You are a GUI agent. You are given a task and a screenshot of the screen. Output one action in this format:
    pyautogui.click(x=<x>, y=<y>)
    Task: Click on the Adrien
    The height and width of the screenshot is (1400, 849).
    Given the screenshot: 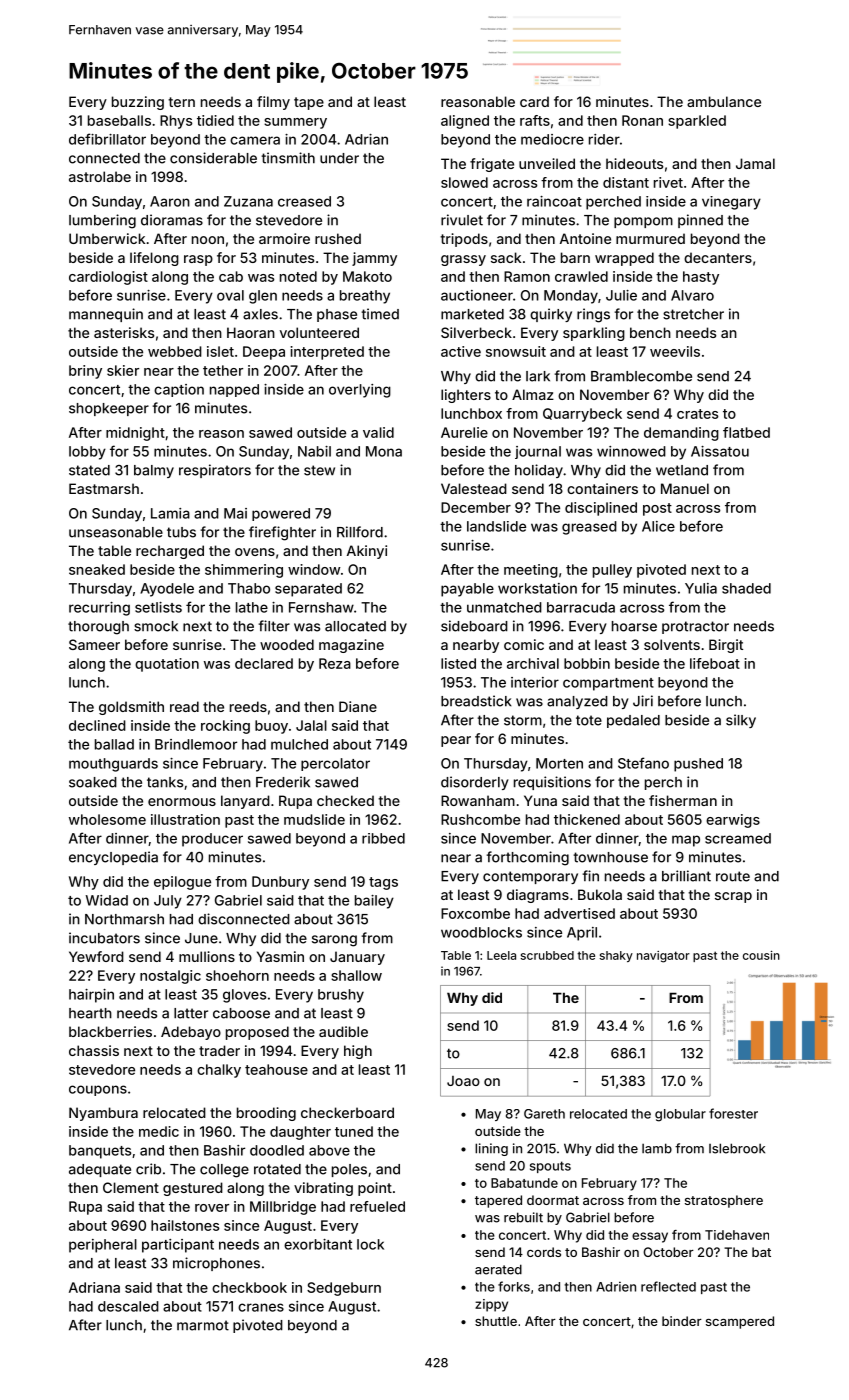 What is the action you would take?
    pyautogui.click(x=616, y=1286)
